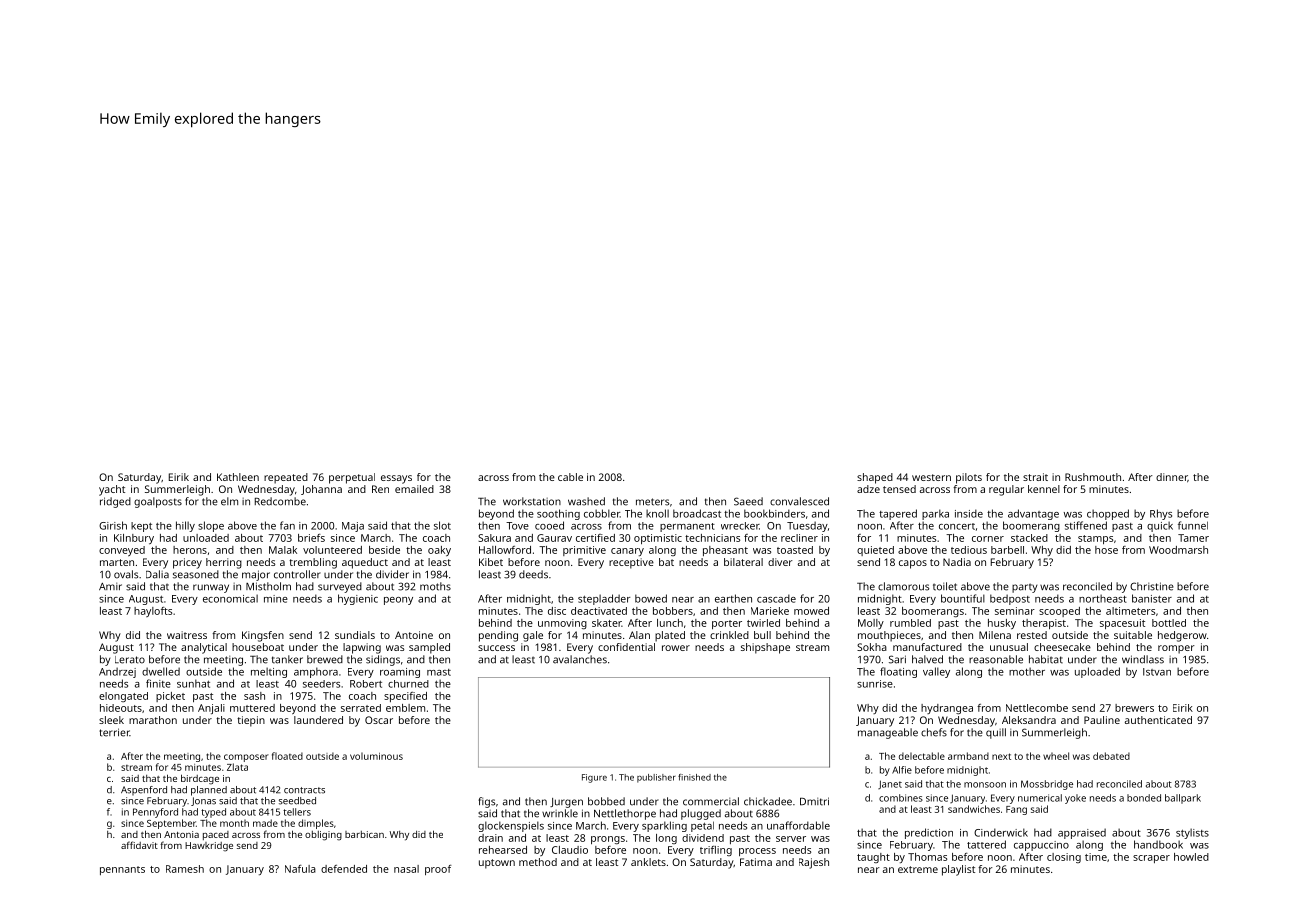 This image has width=1308, height=924. I want to click on Nafula, so click(300, 869).
